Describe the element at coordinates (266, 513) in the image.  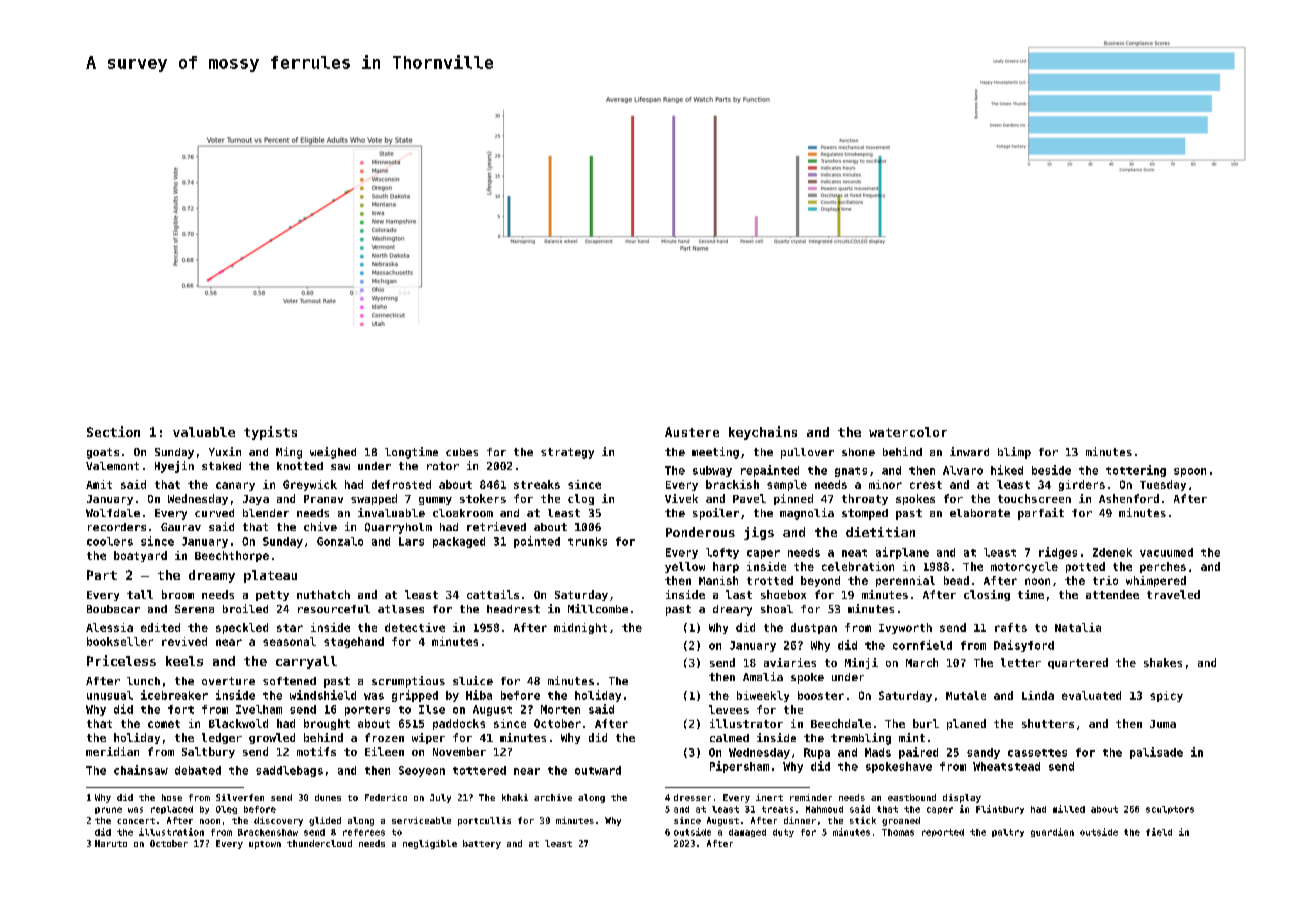
I see `blender` at that location.
